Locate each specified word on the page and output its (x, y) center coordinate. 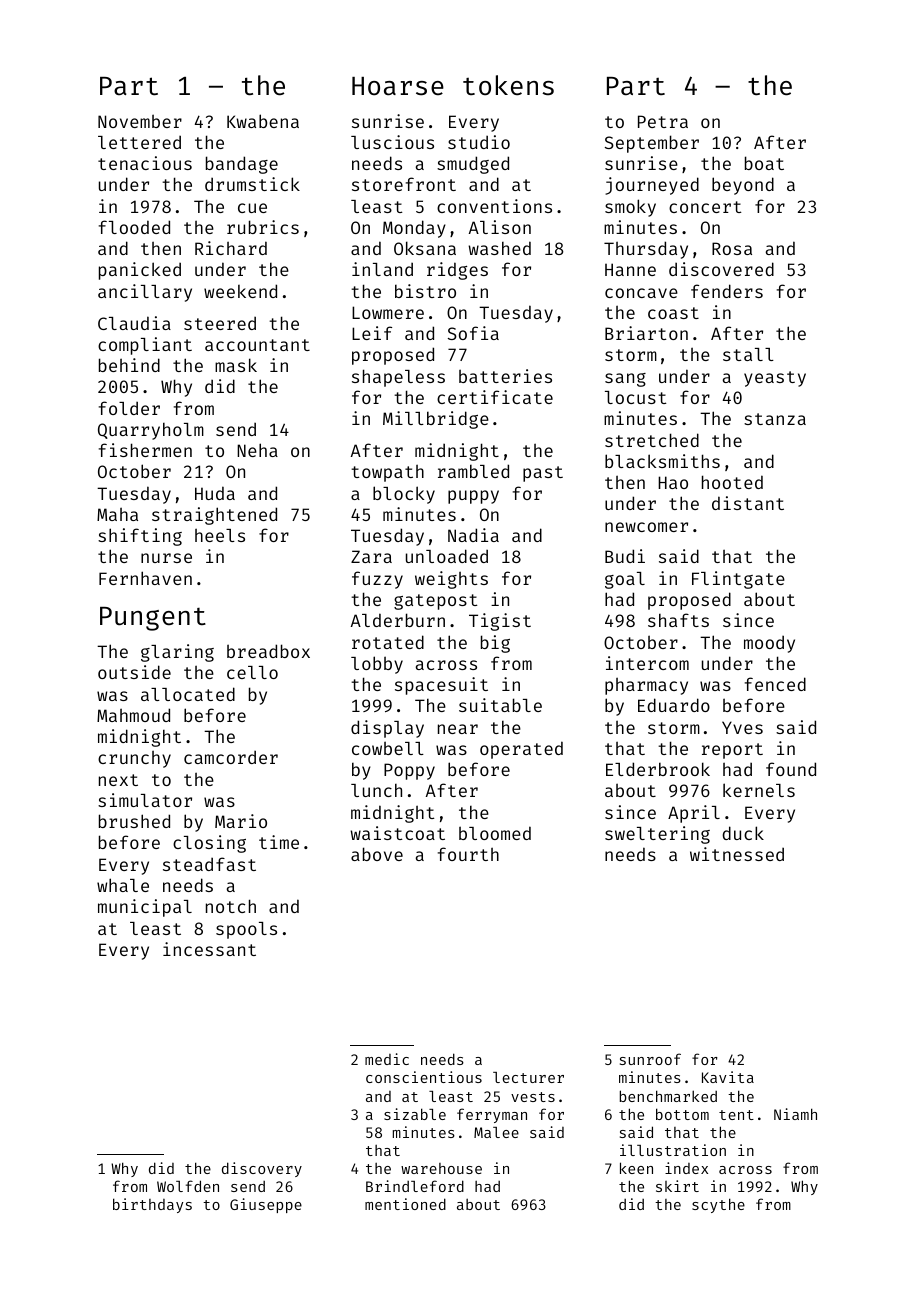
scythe (718, 1205)
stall (748, 354)
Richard (231, 248)
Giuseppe (266, 1205)
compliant (145, 346)
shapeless (398, 378)
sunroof (650, 1059)
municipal (145, 908)
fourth (468, 854)
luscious (392, 142)
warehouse (441, 1168)
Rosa (732, 248)
